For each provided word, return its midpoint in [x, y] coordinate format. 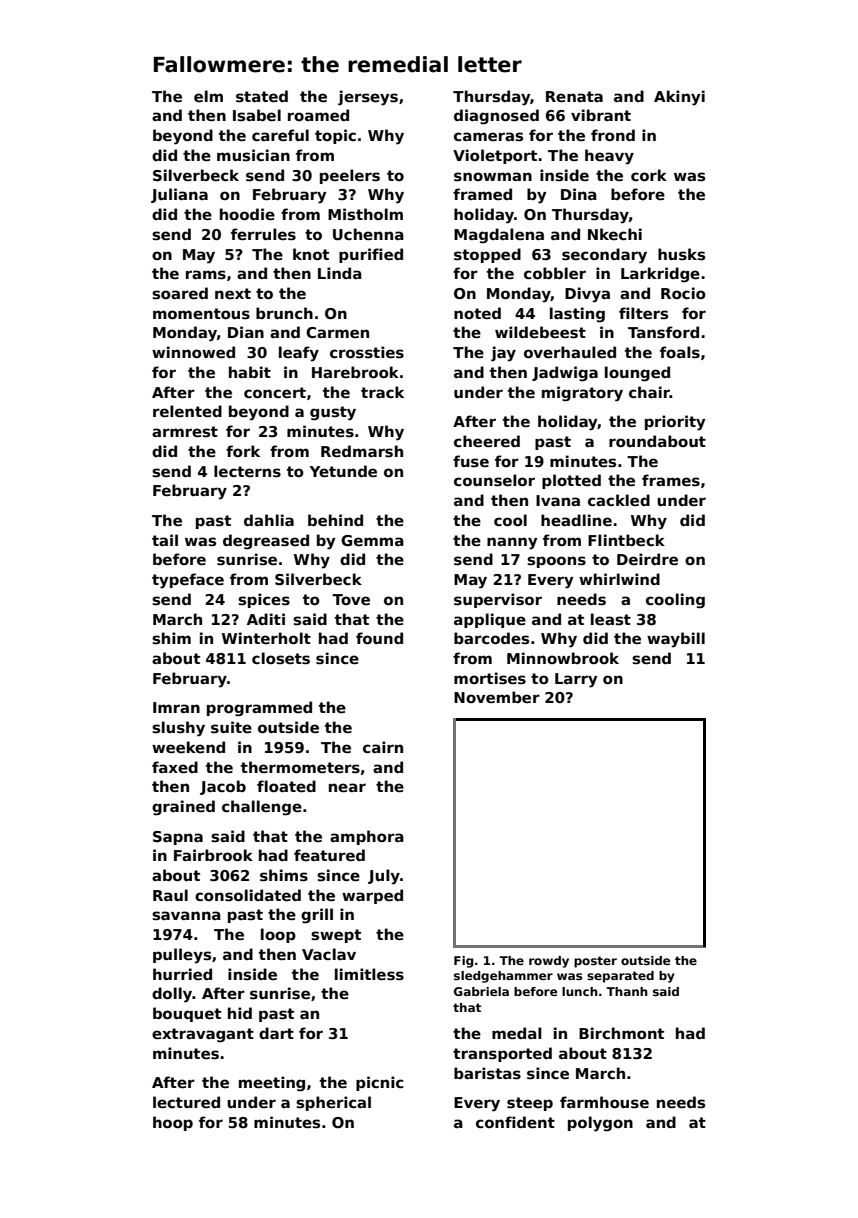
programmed [259, 709]
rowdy [549, 962]
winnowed [193, 352]
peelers [350, 176]
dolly [172, 995]
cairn [383, 747]
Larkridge [660, 275]
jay [503, 354]
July [384, 877]
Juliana [179, 195]
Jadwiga [565, 374]
